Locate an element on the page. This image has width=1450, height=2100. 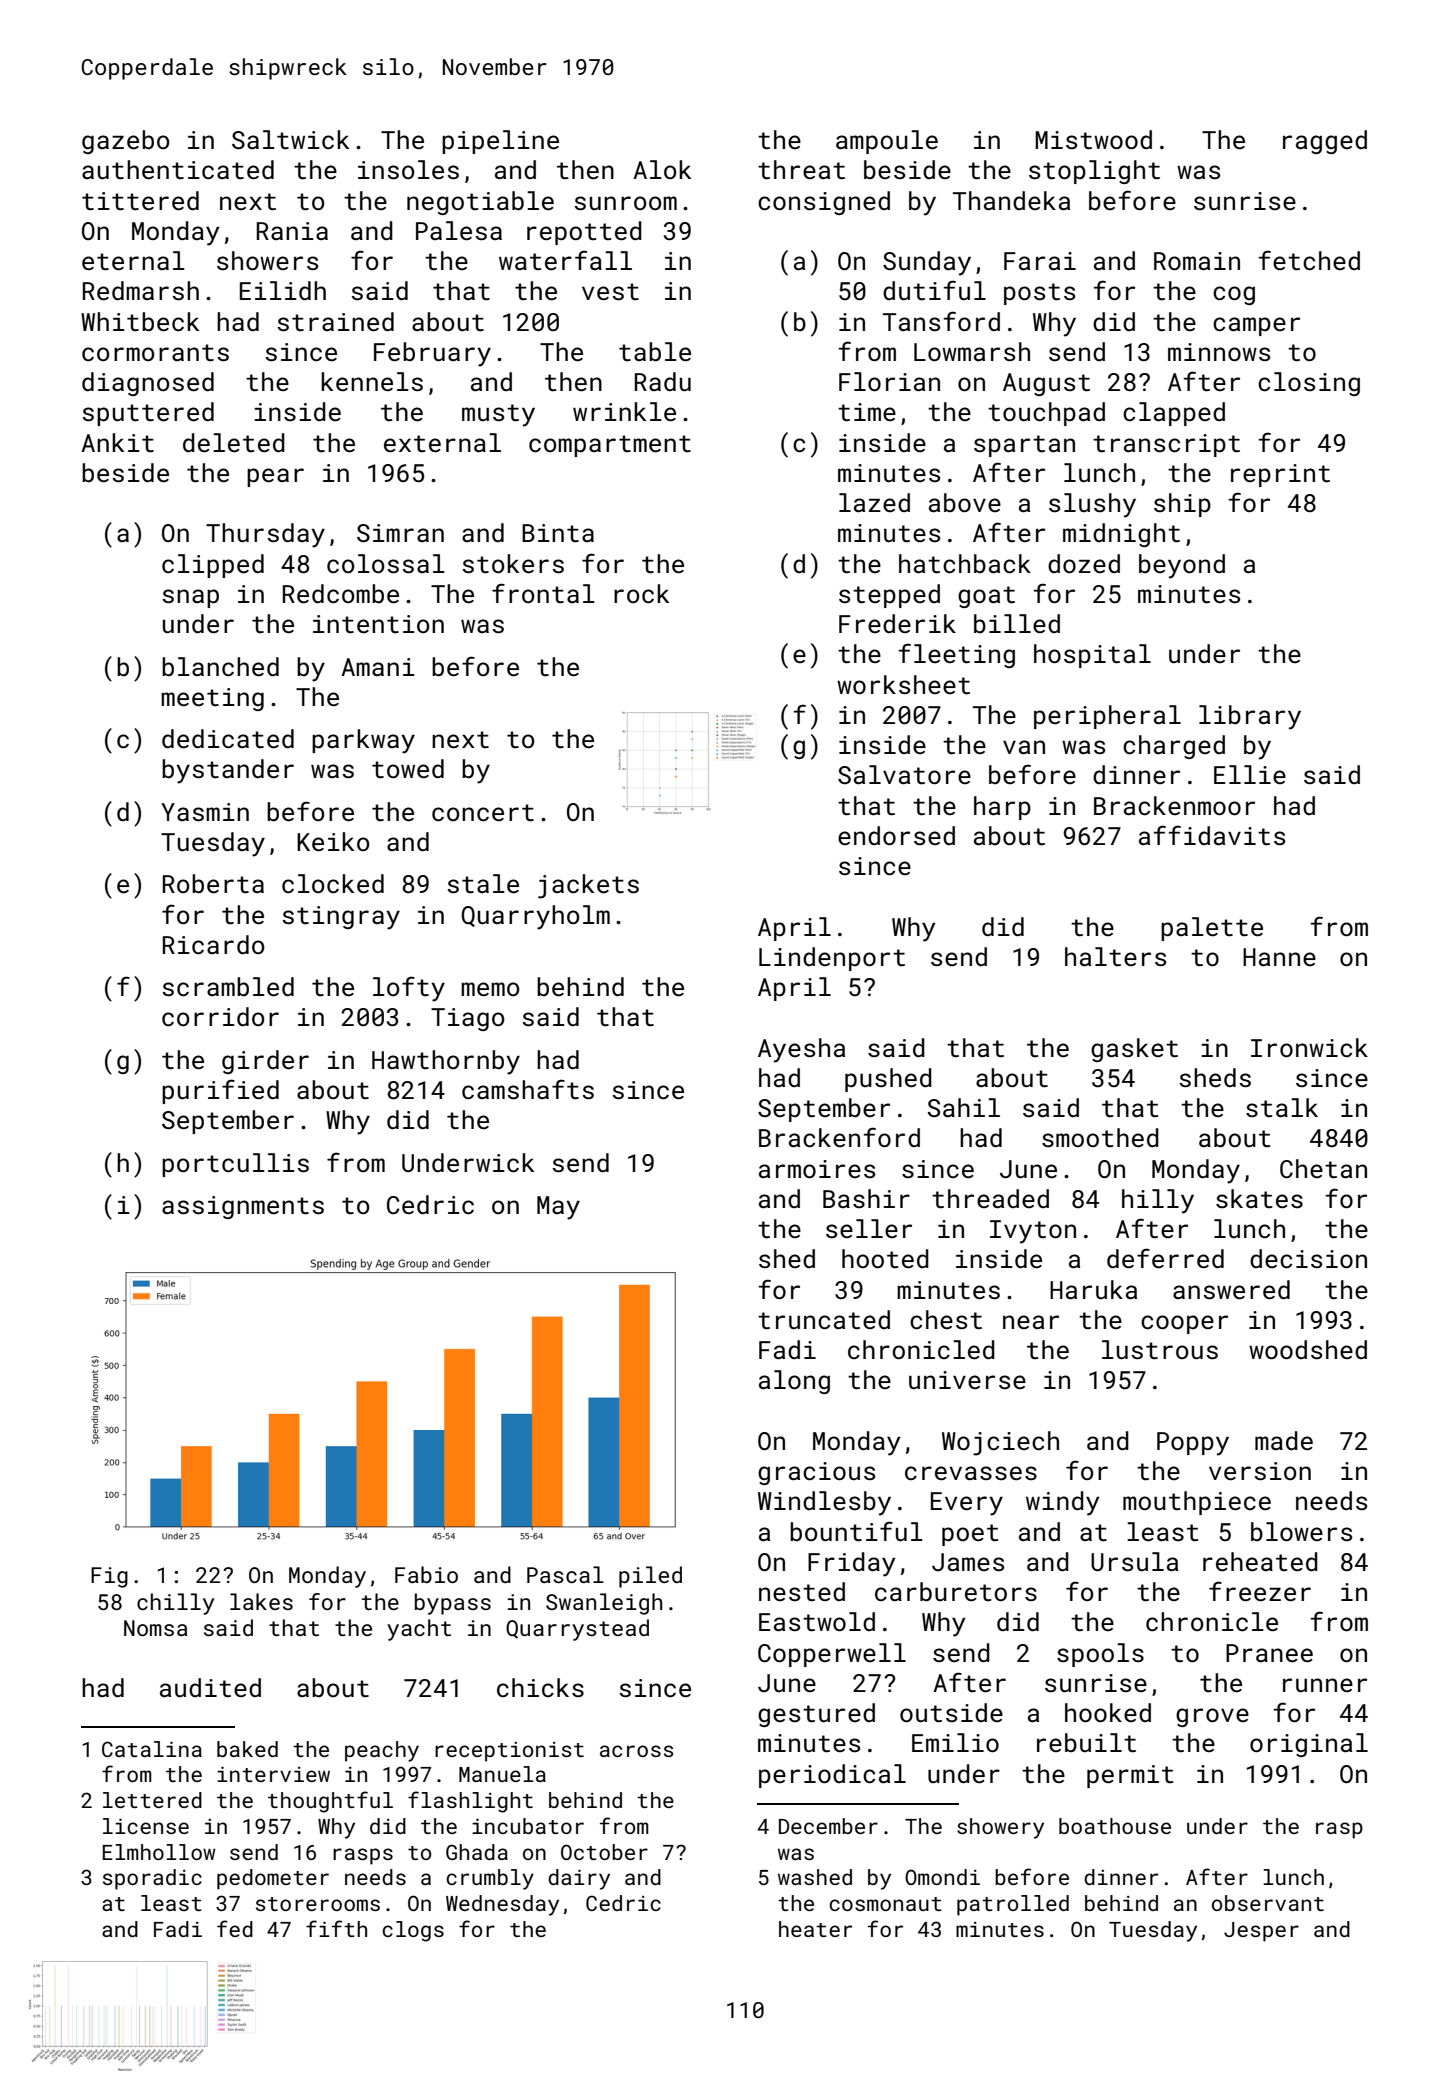
fed is located at coordinates (235, 1928).
